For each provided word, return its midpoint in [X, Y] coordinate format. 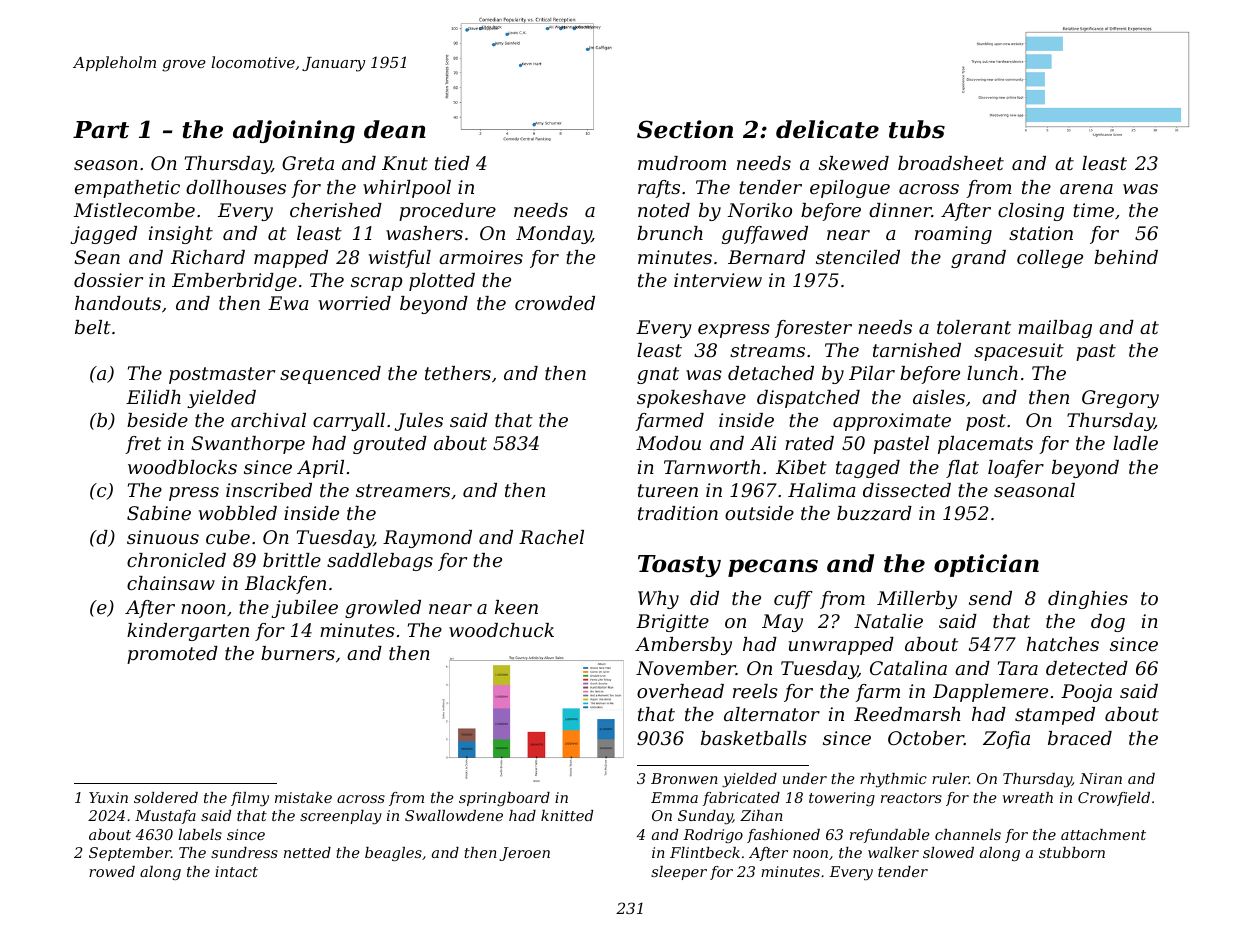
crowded [555, 303]
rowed [112, 871]
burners [298, 653]
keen [516, 607]
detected [1087, 668]
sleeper [679, 873]
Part [101, 130]
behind [1126, 257]
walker [893, 852]
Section [685, 129]
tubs [917, 129]
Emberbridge [234, 282]
